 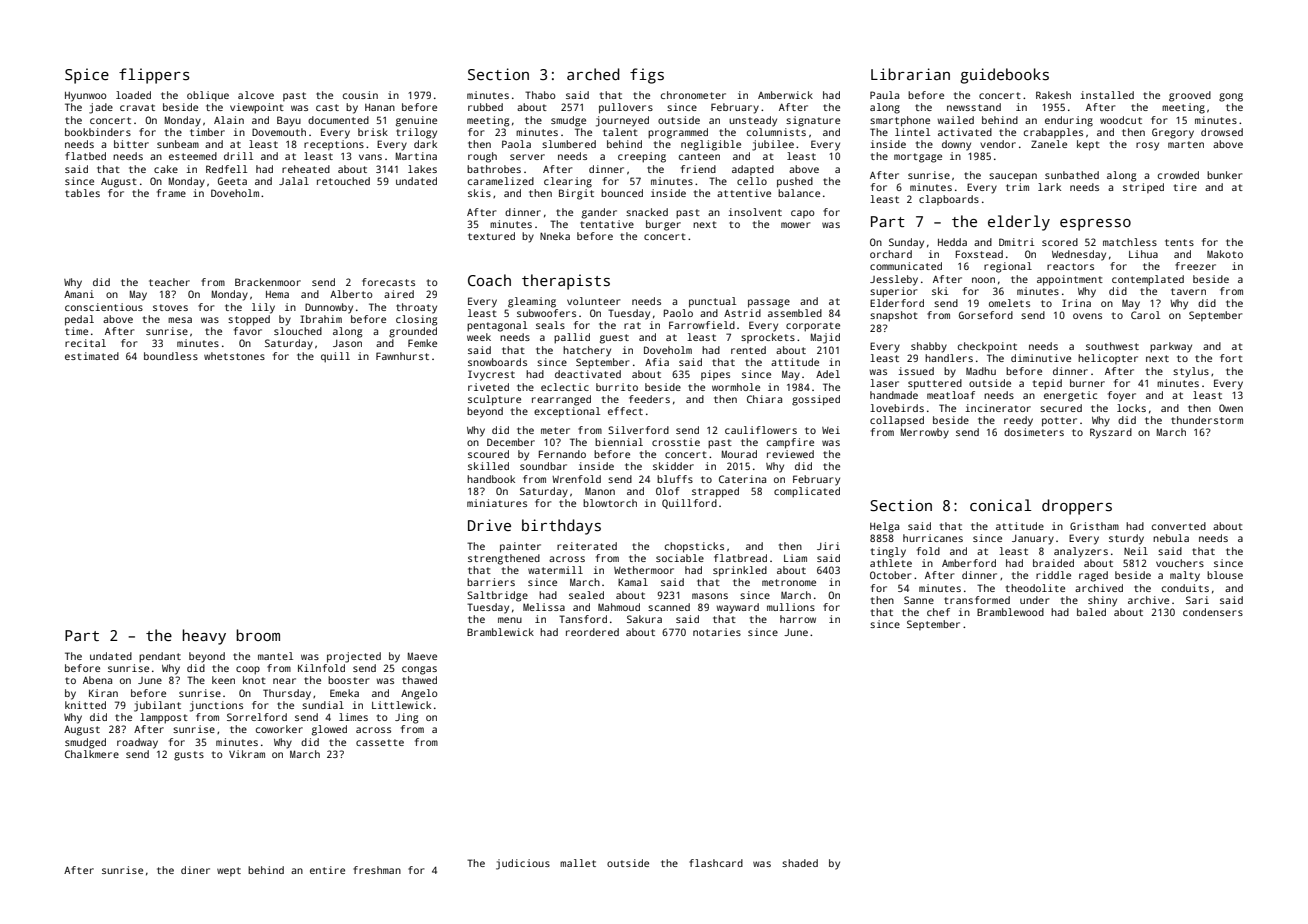 What do you see at coordinates (377, 870) in the image?
I see `freshman` at bounding box center [377, 870].
